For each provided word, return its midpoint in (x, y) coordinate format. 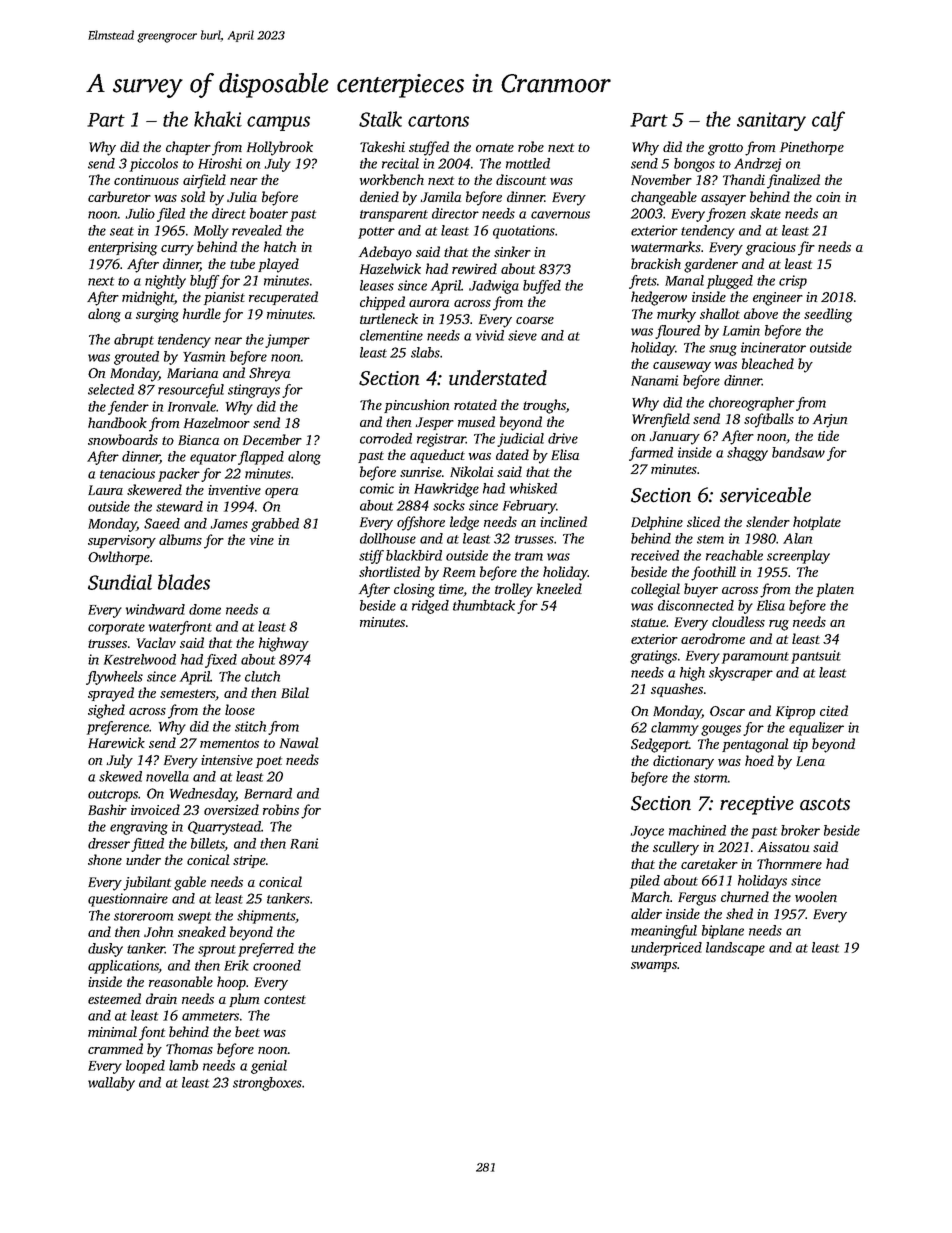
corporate (116, 629)
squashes (677, 690)
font (152, 1033)
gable (190, 883)
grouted (136, 358)
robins (281, 809)
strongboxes (267, 1084)
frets (643, 282)
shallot (720, 313)
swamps (654, 967)
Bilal (295, 692)
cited (834, 710)
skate (765, 213)
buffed (542, 287)
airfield (204, 181)
